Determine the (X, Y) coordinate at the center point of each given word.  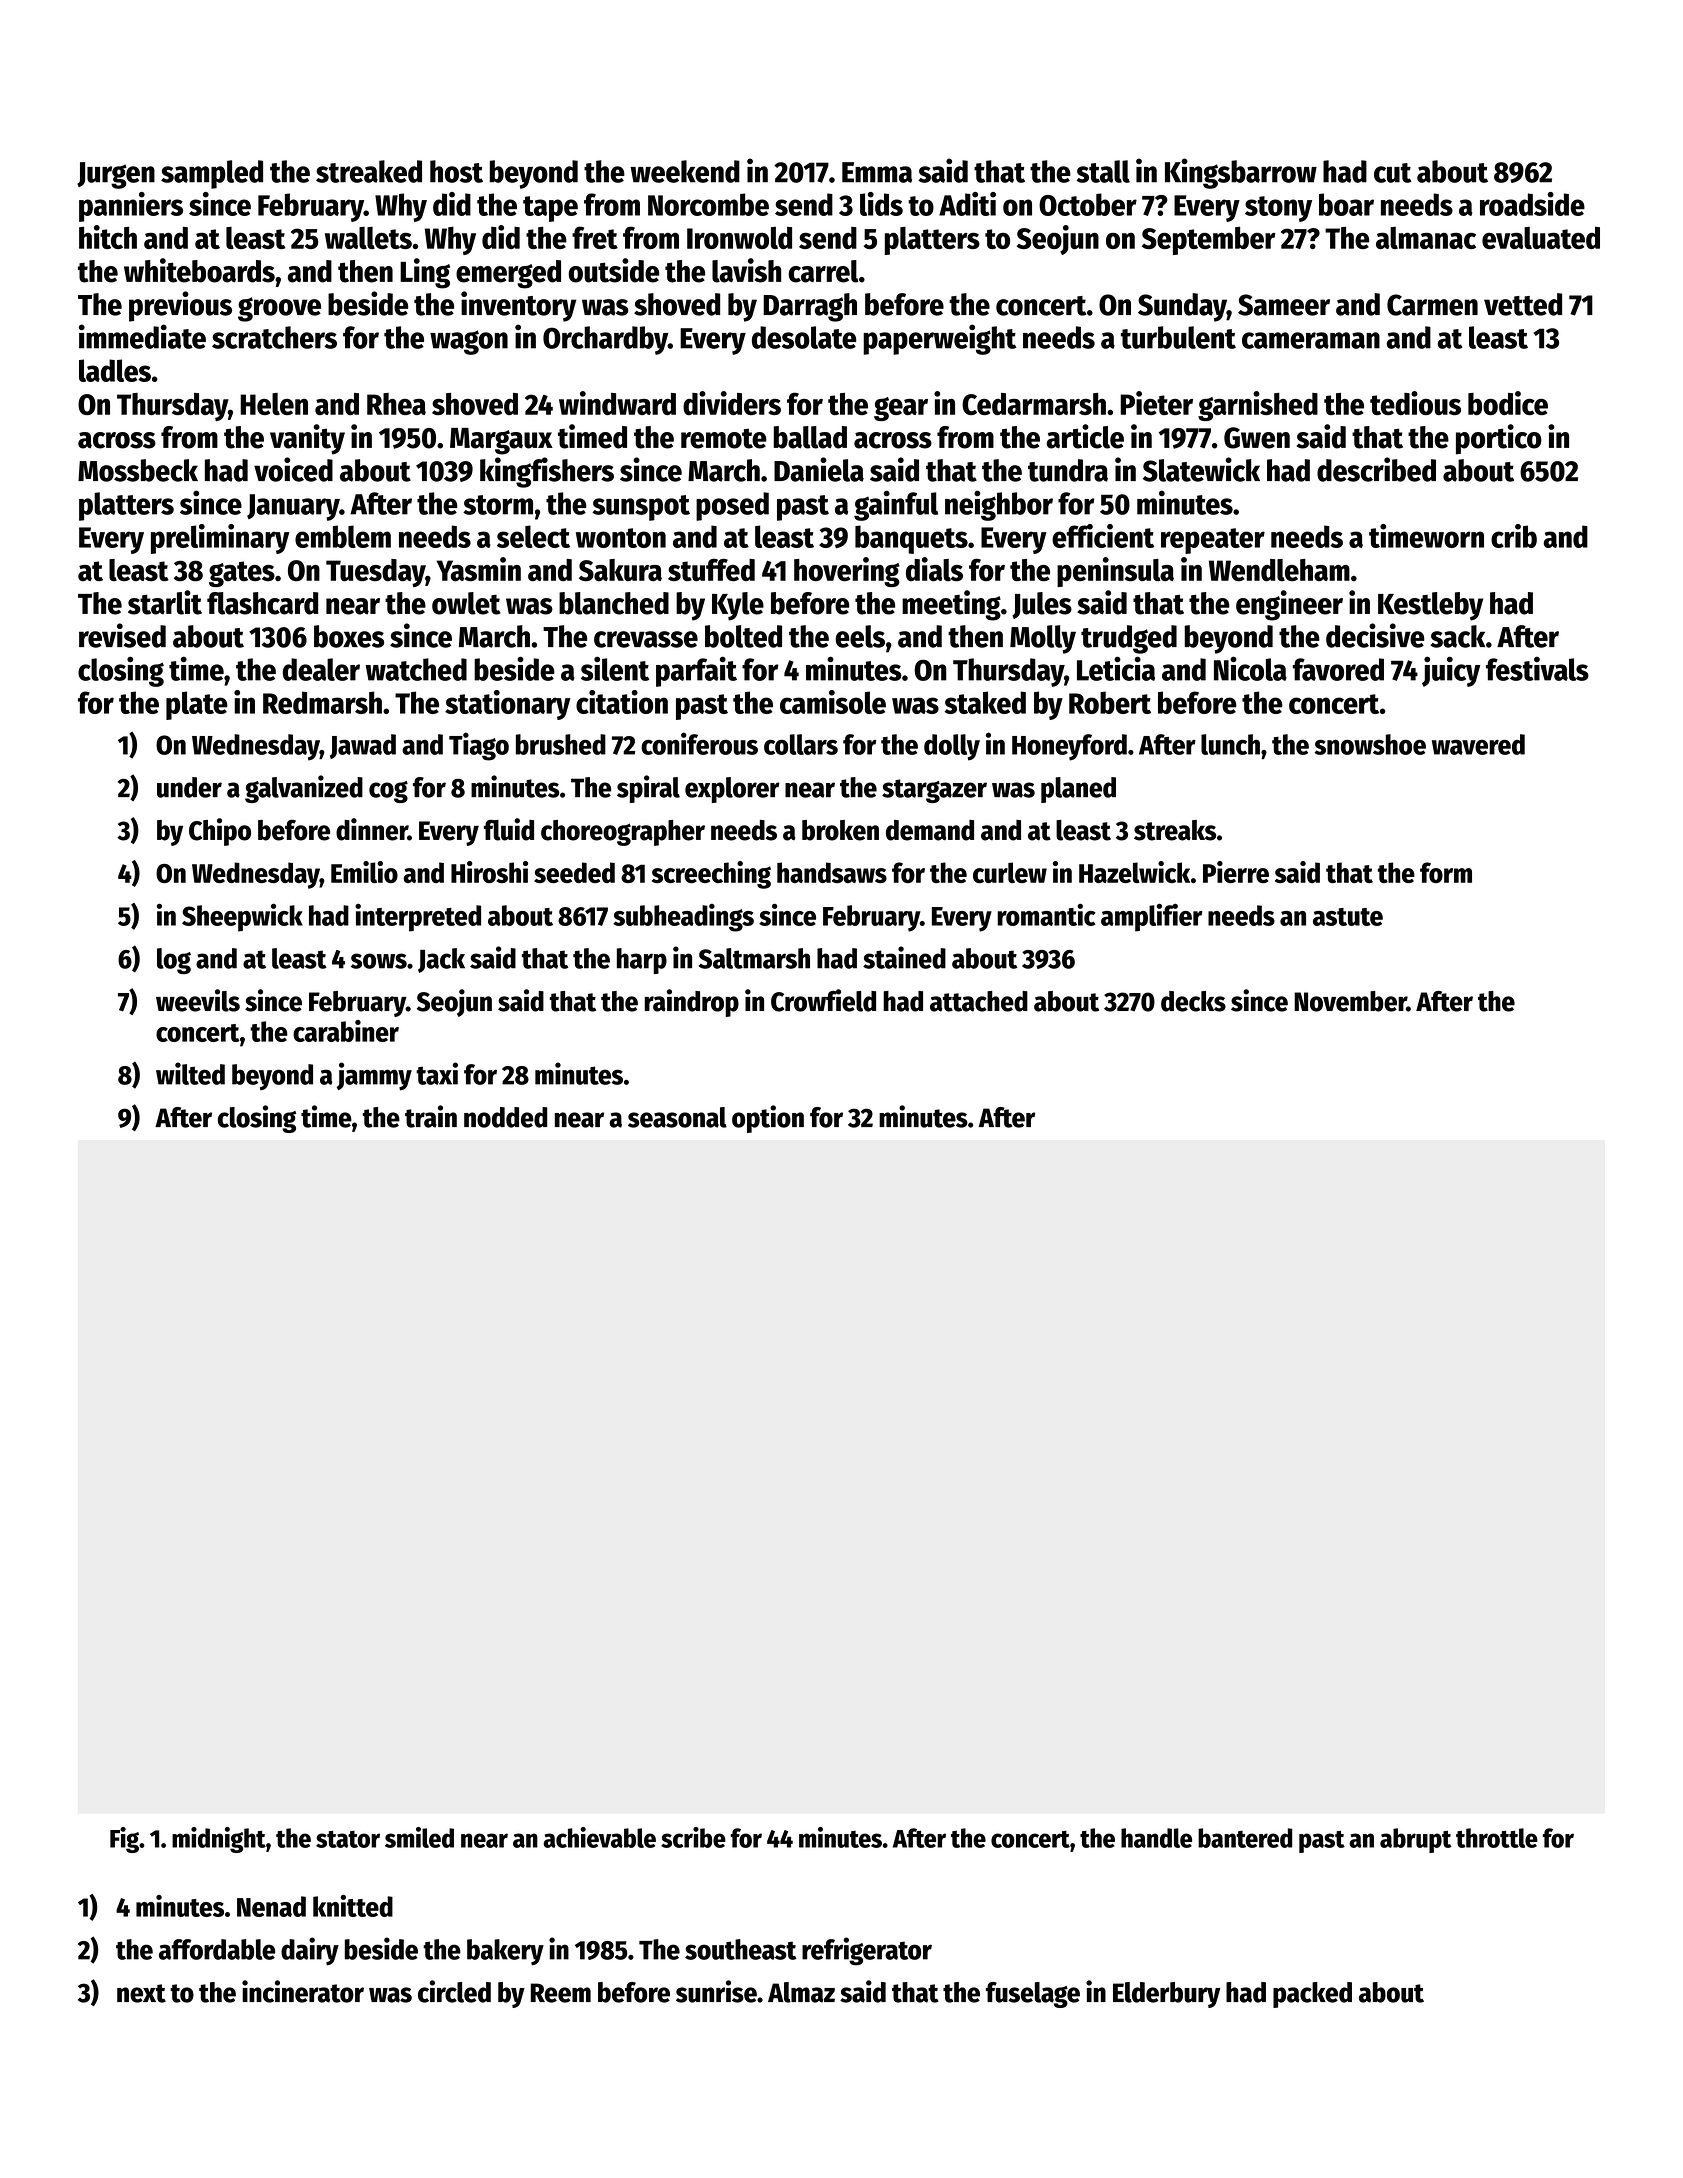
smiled (419, 1837)
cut (1393, 173)
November (1350, 1001)
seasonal (677, 1117)
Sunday (1182, 307)
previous (180, 306)
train (431, 1116)
